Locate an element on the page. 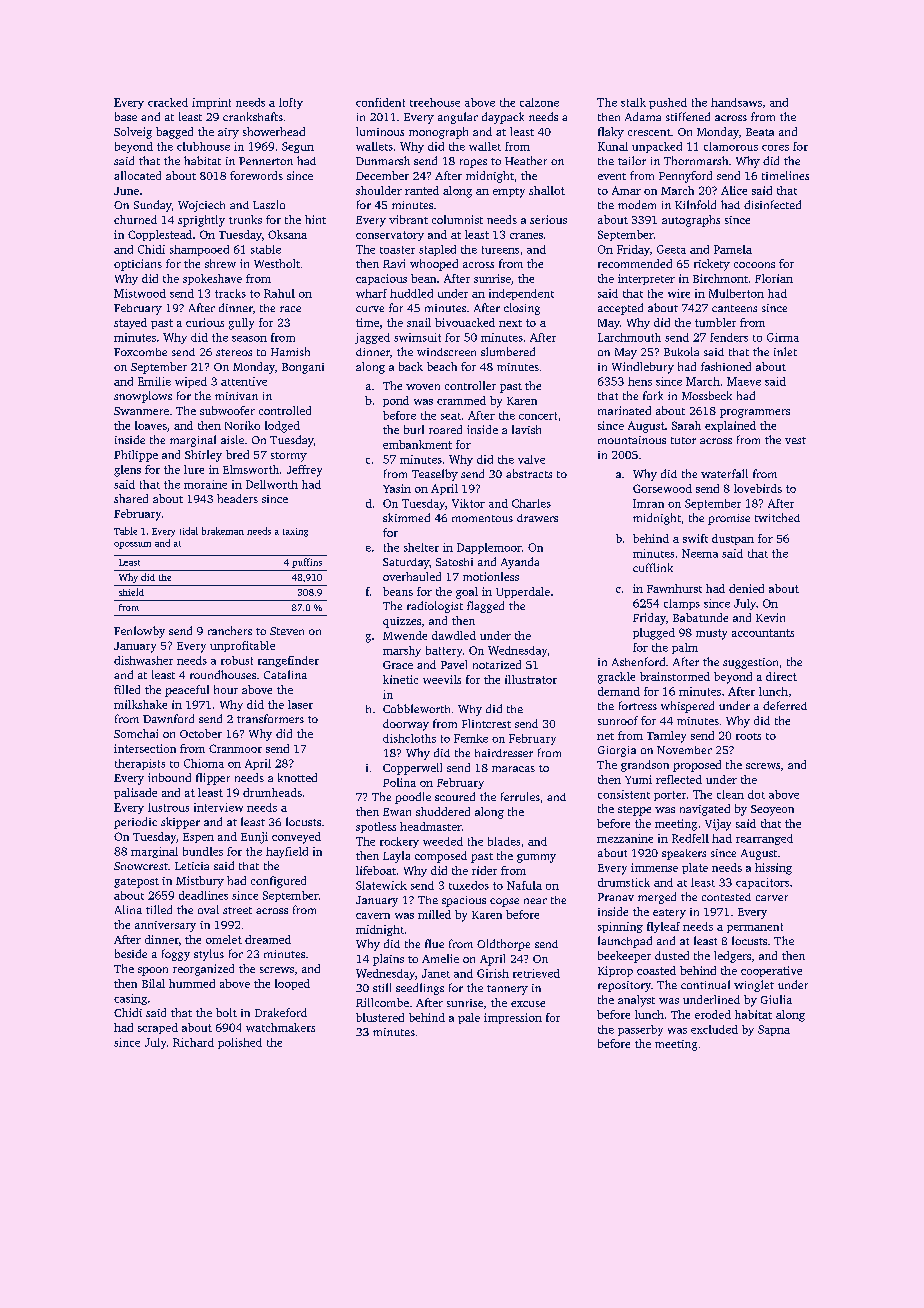  headers is located at coordinates (237, 498).
